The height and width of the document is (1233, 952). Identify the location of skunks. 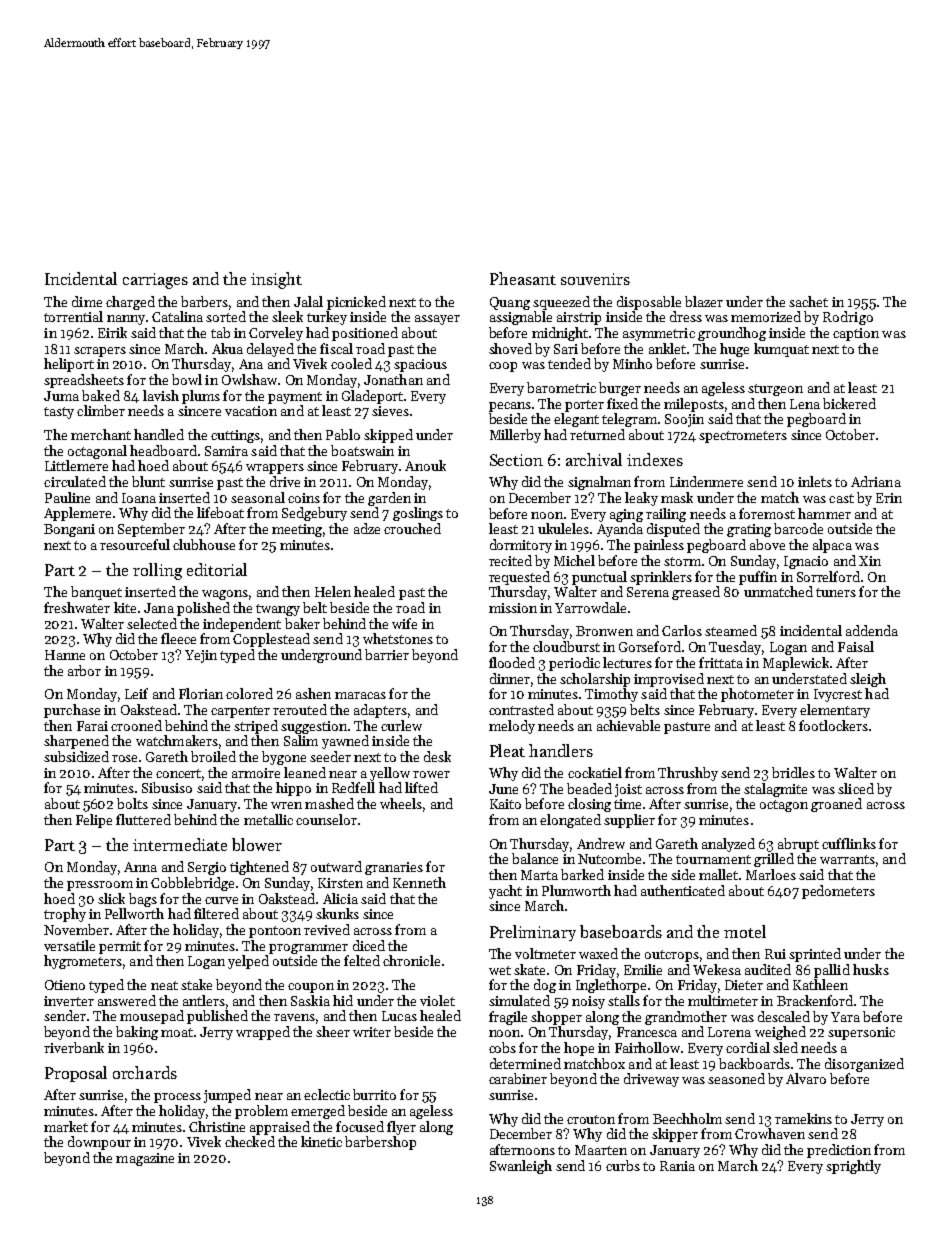
(337, 913).
